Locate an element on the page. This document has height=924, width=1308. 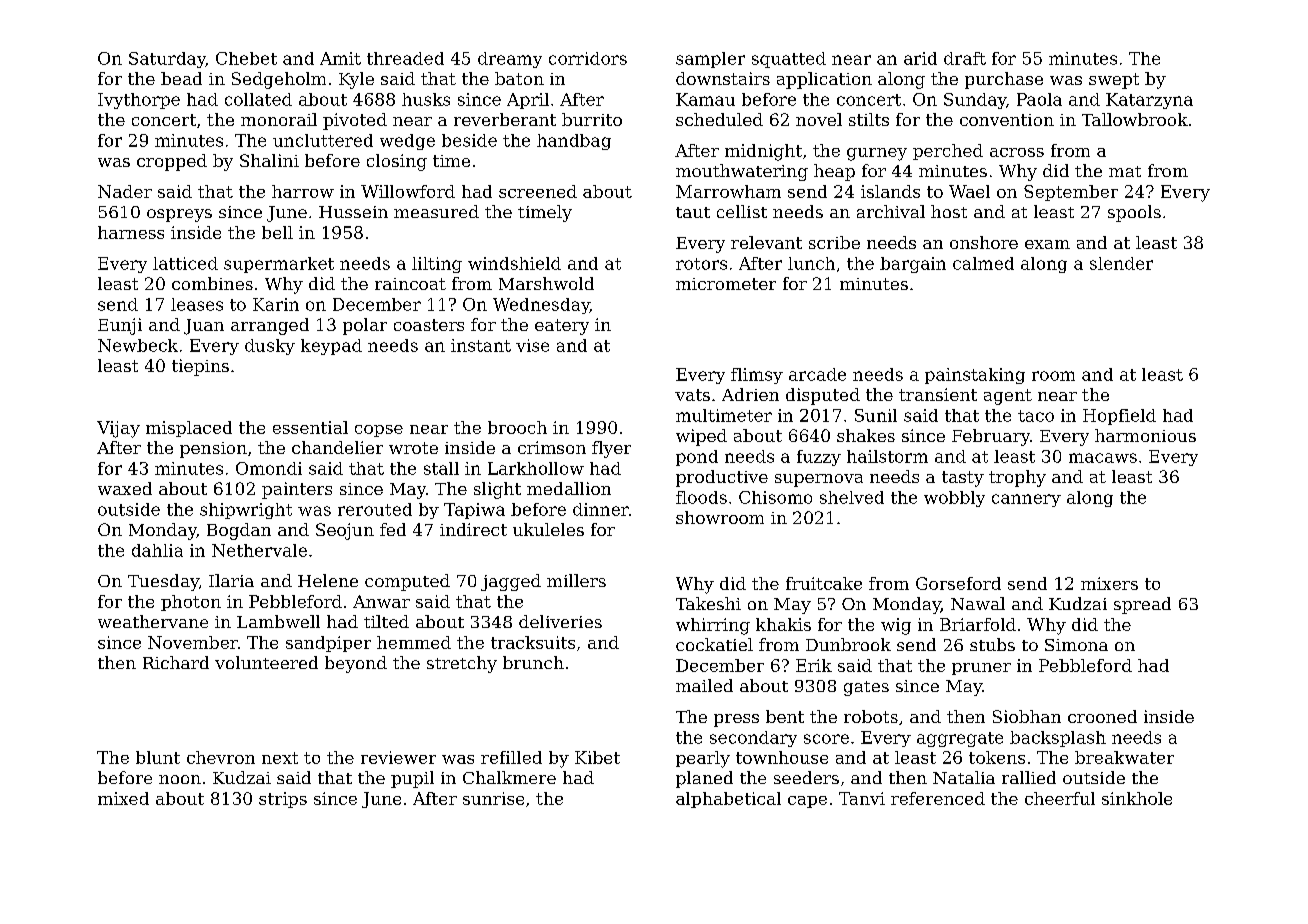
jagged is located at coordinates (511, 582).
